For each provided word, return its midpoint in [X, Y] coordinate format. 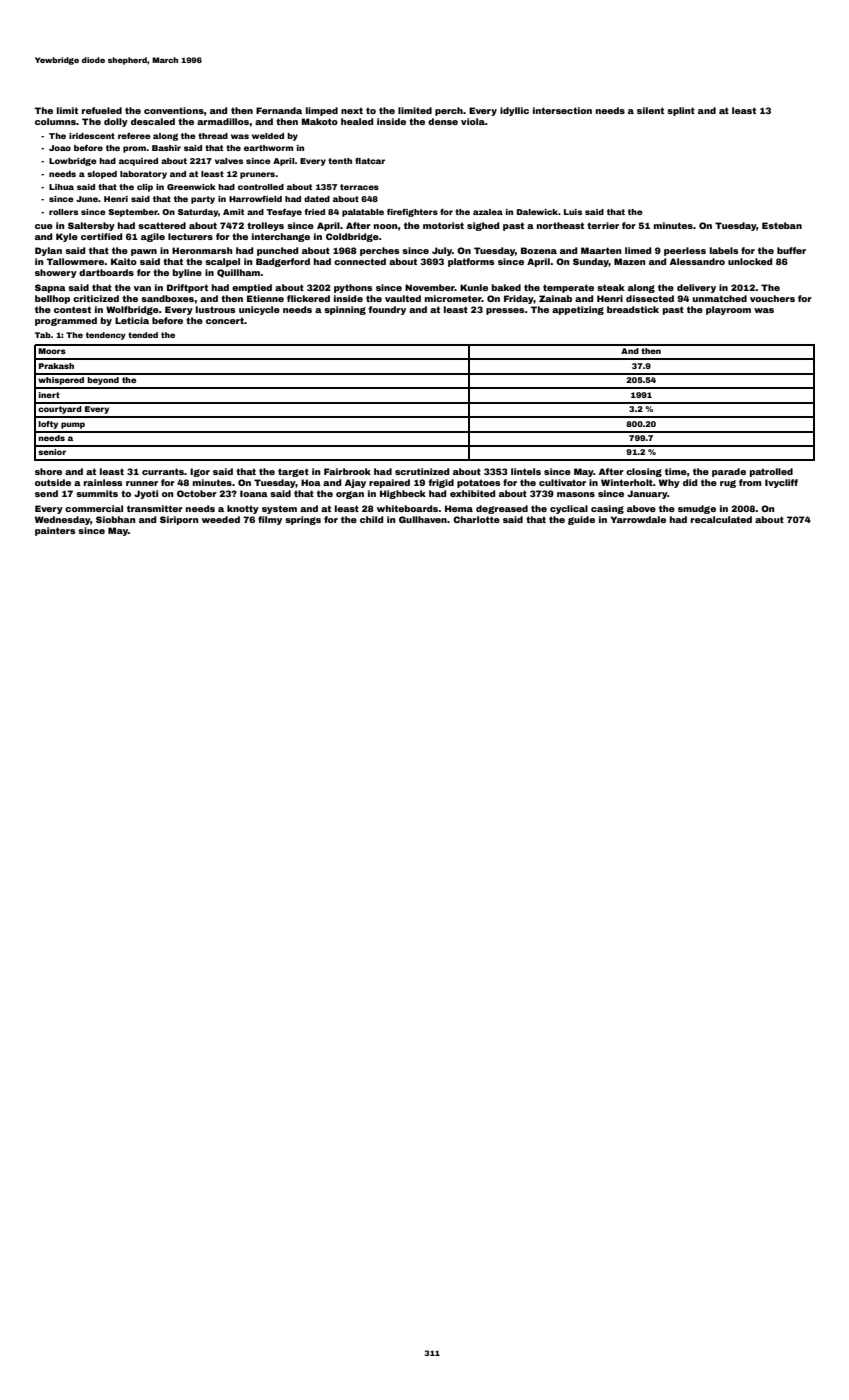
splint [681, 111]
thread [213, 136]
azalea [488, 212]
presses [505, 311]
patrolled [771, 472]
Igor [200, 472]
